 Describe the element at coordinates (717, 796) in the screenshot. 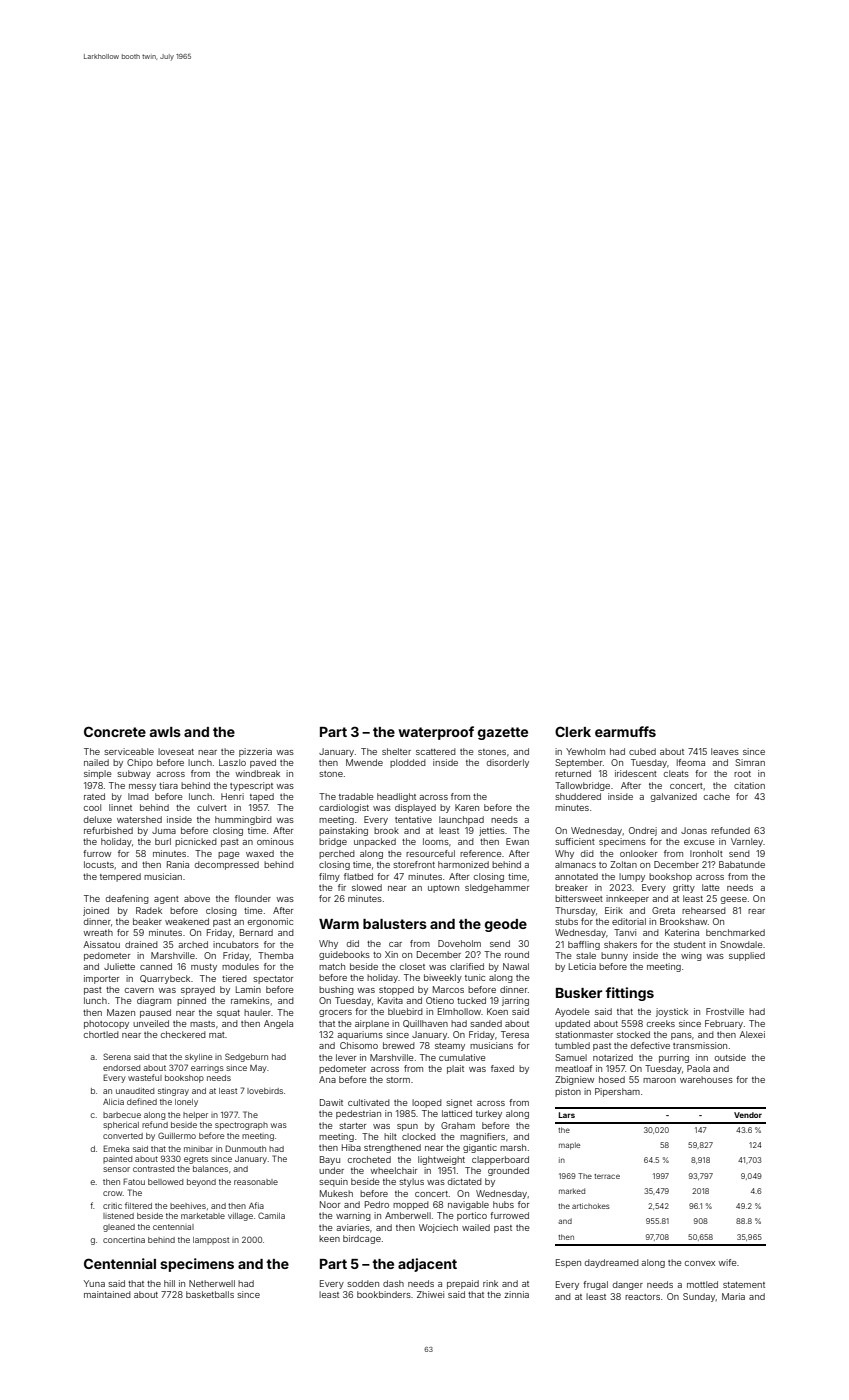

I see `cache` at that location.
